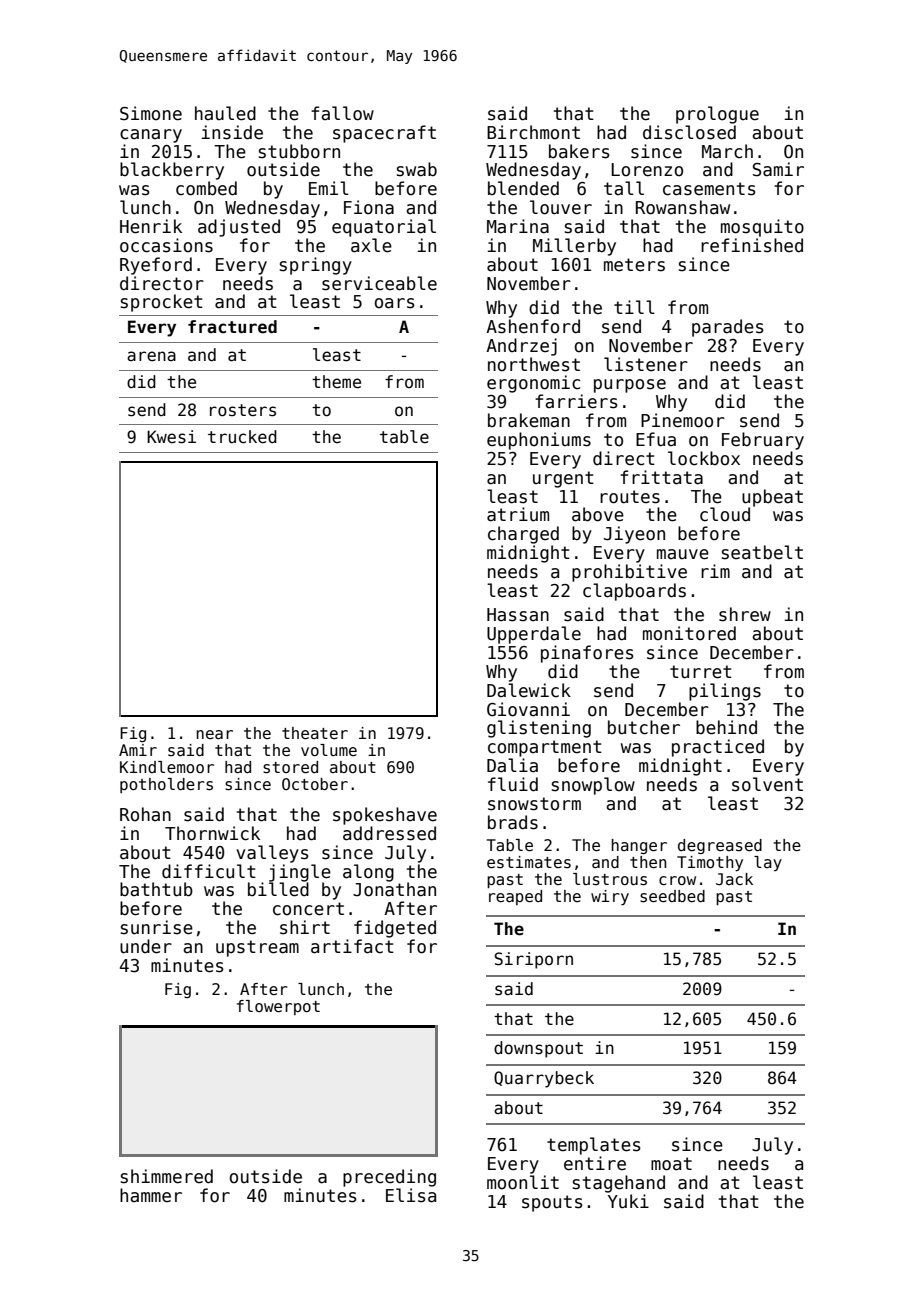 This screenshot has width=924, height=1311. Describe the element at coordinates (278, 1007) in the screenshot. I see `flowerpot` at that location.
